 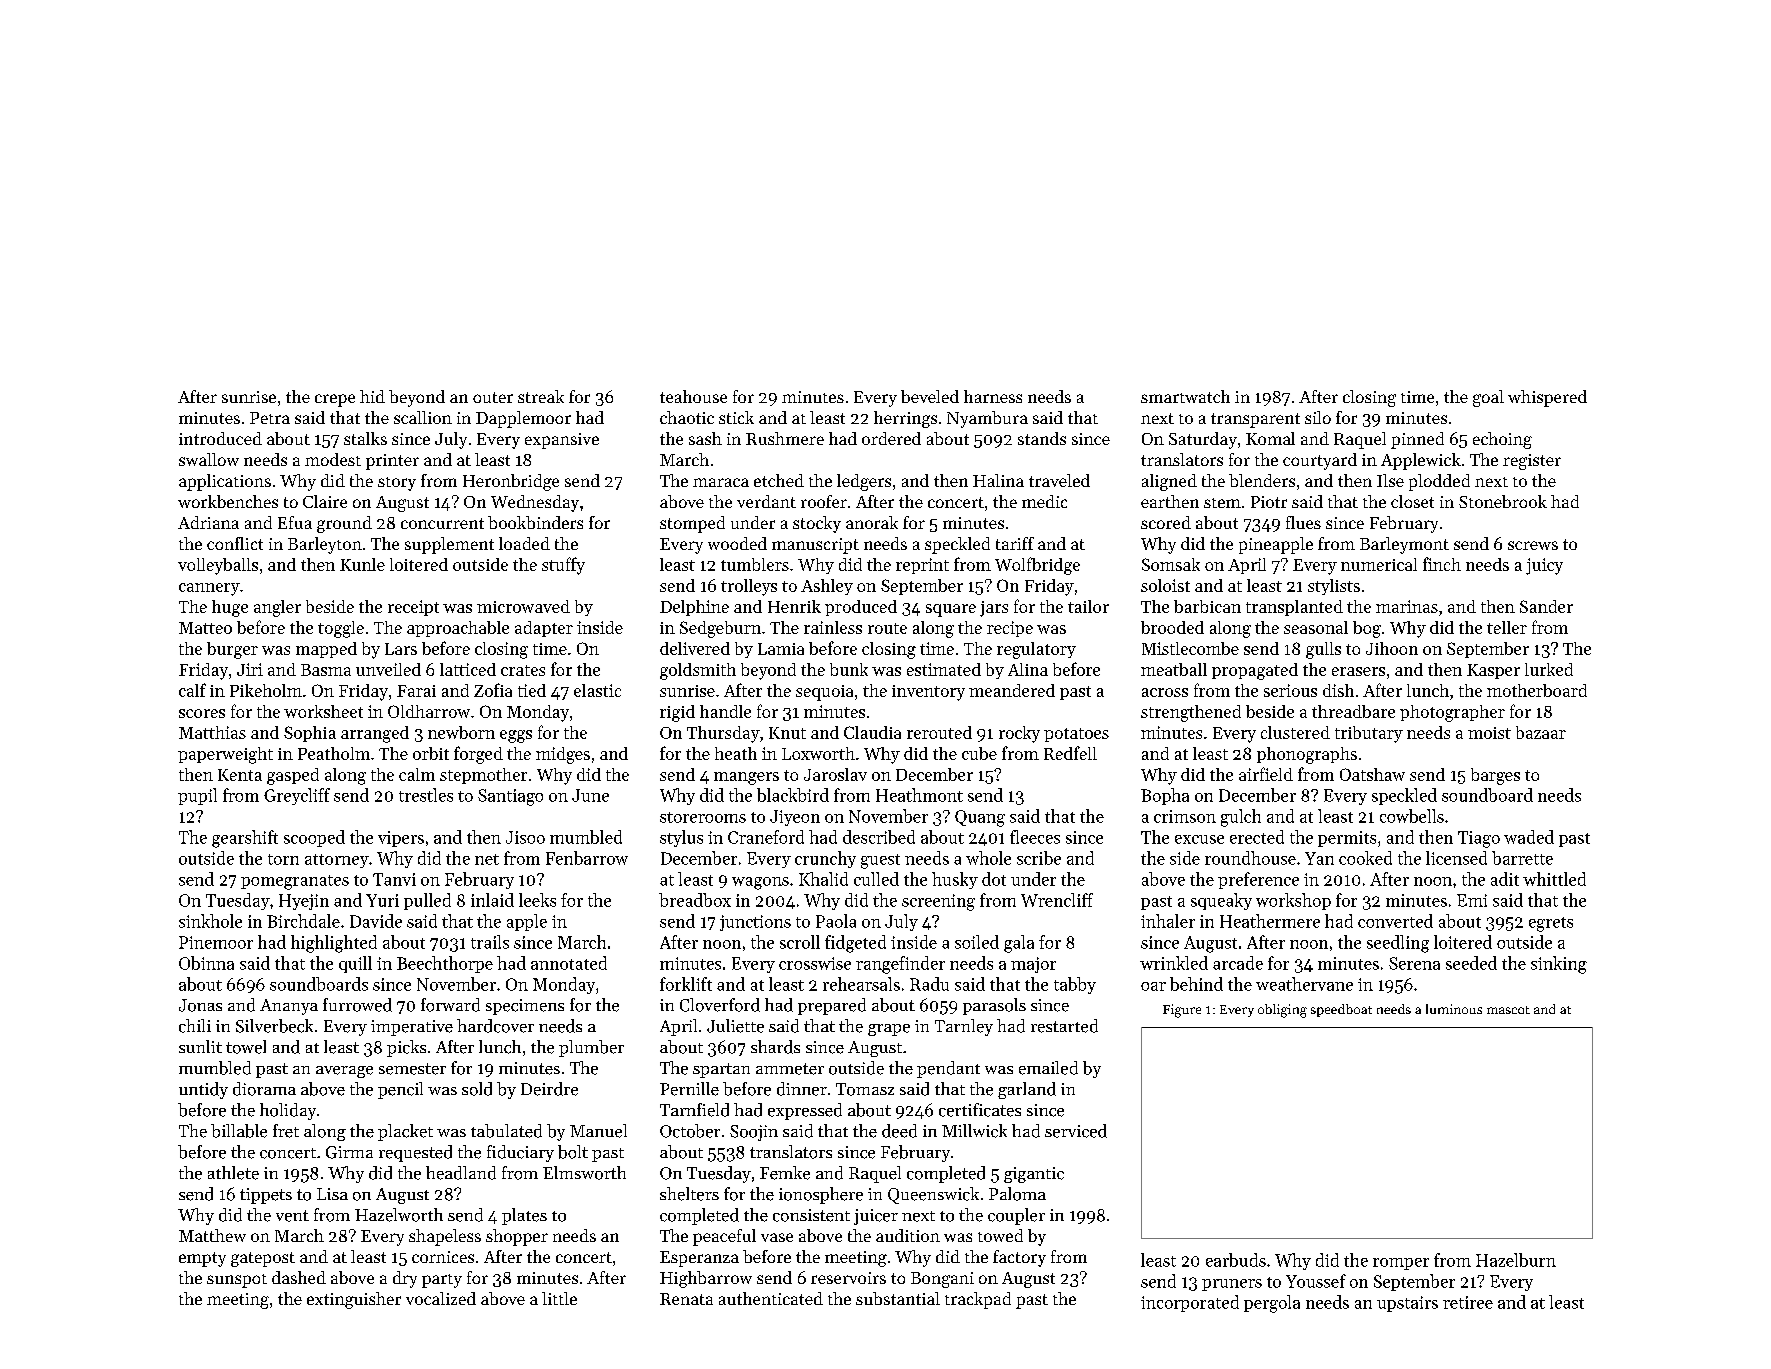 I want to click on towed, so click(x=1000, y=1235).
